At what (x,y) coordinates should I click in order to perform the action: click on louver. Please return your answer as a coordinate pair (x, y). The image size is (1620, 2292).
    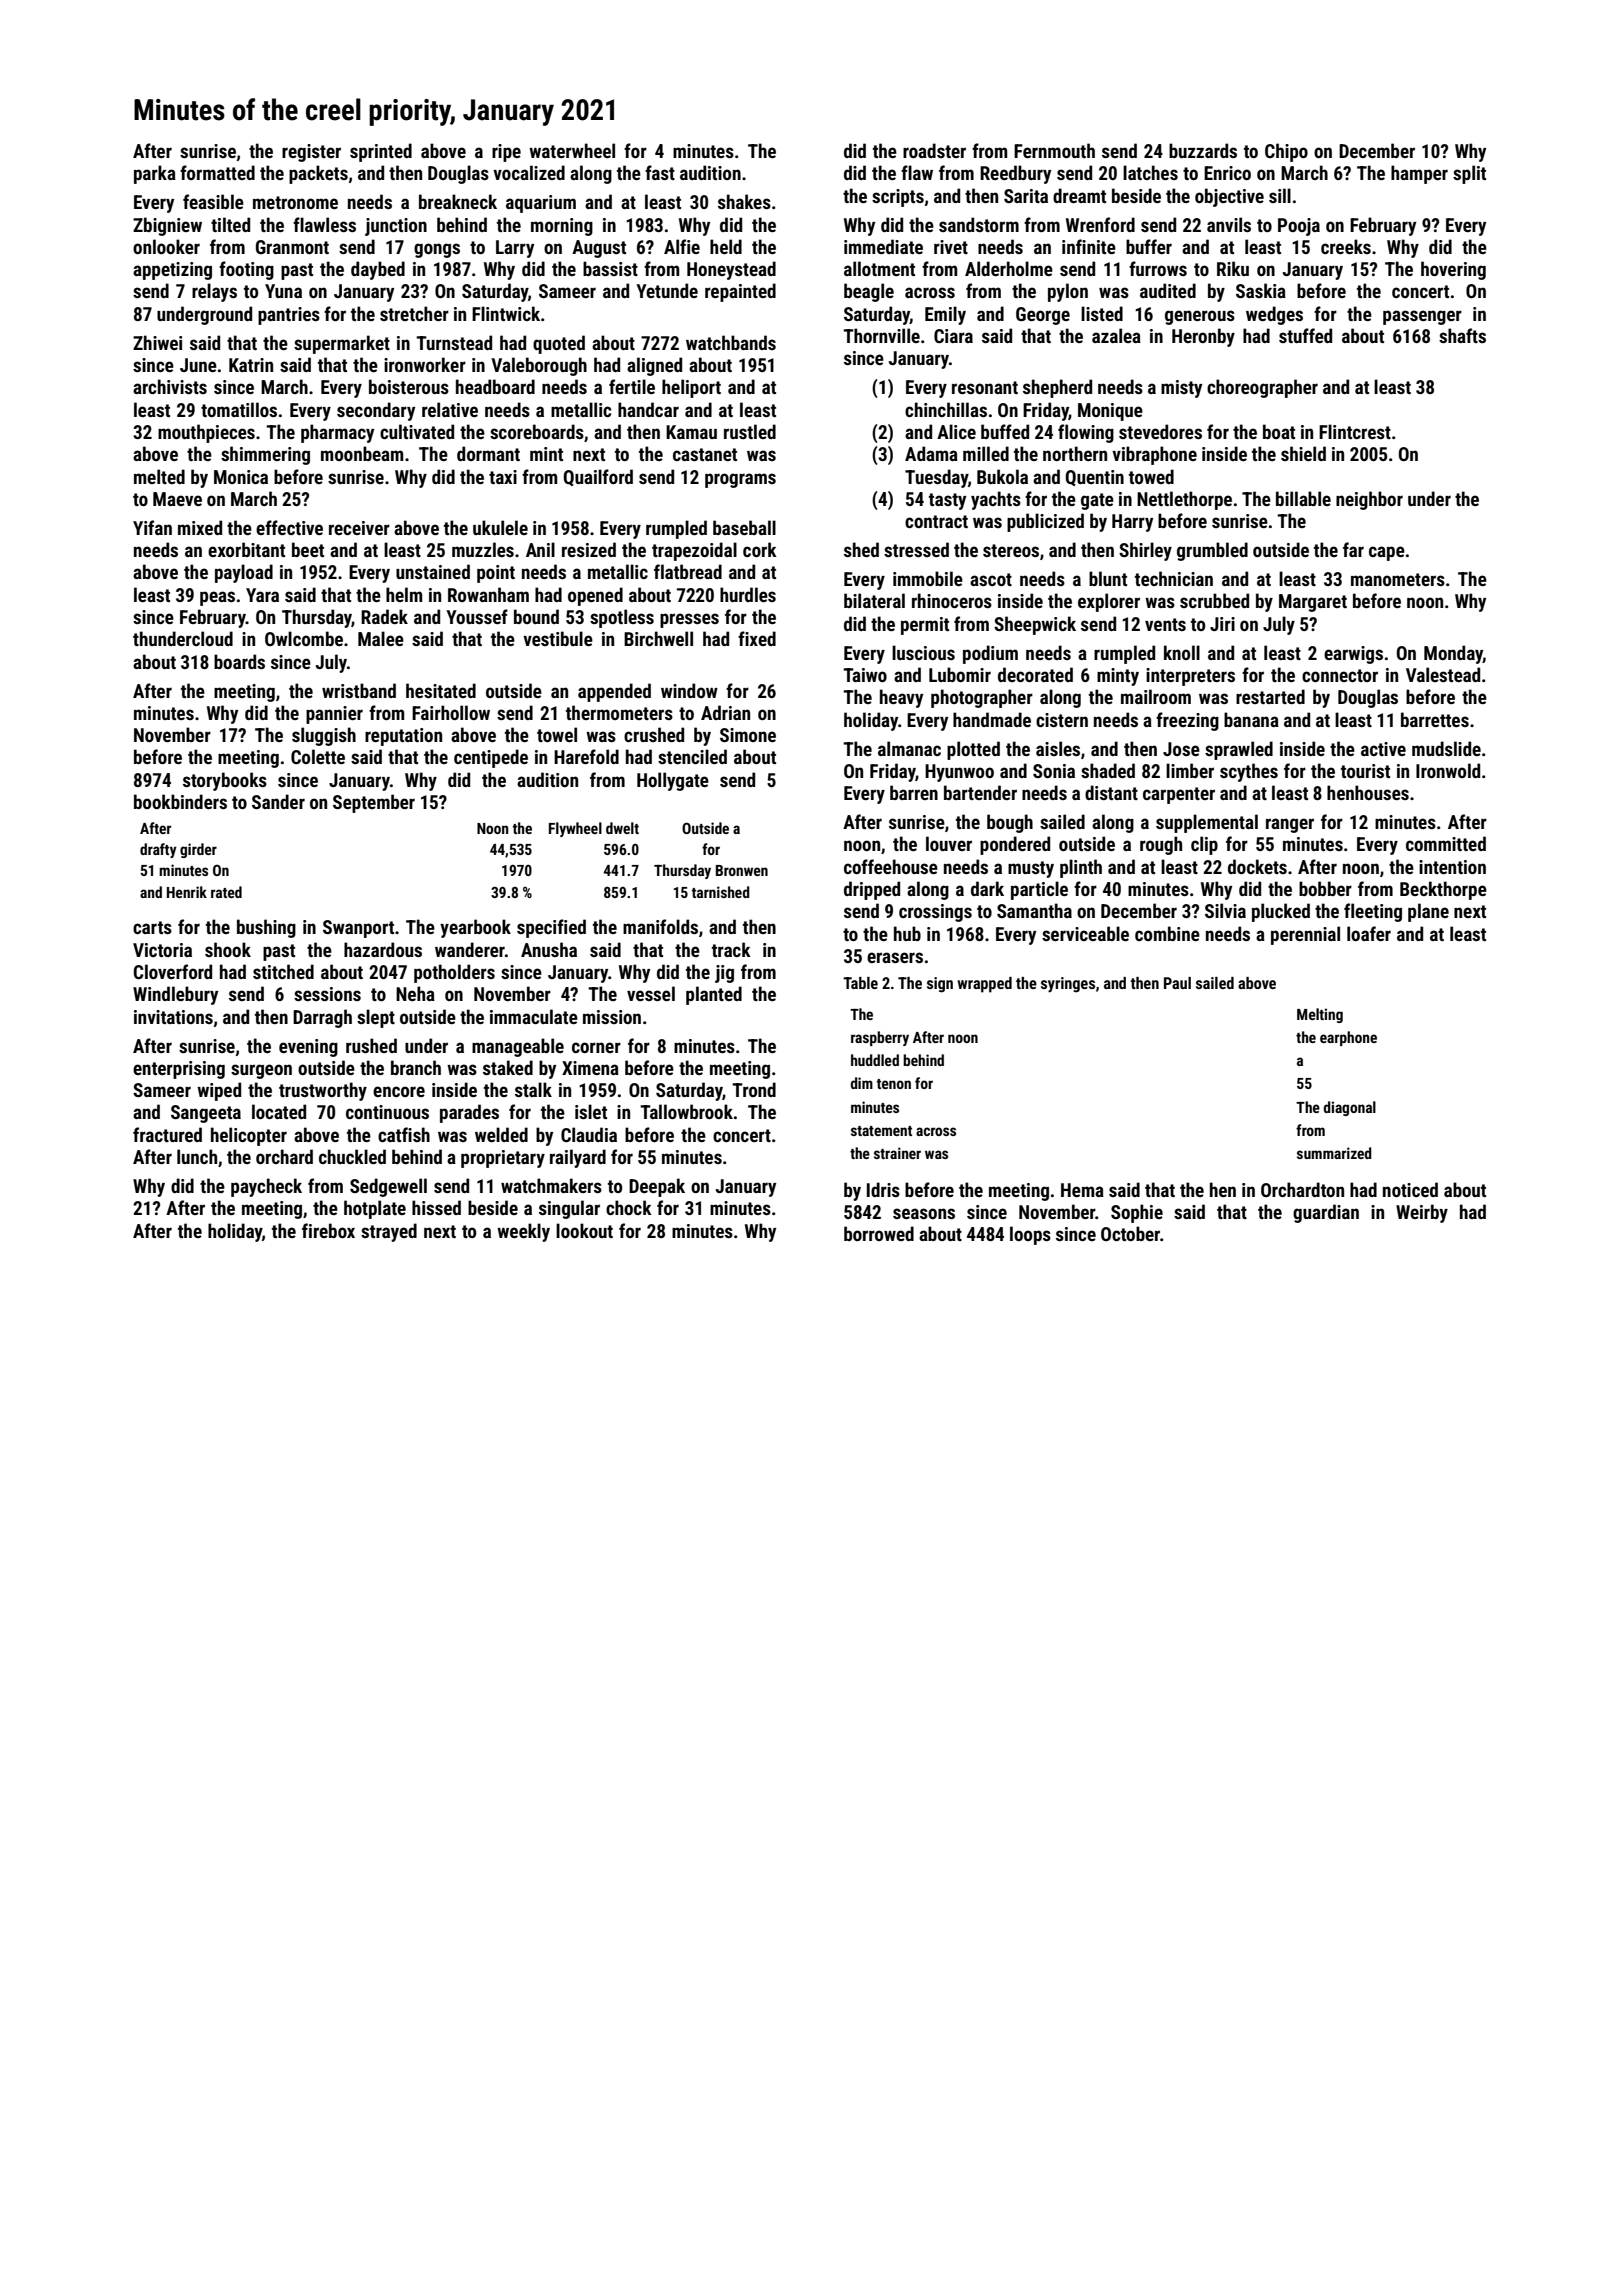
    Looking at the image, I should click on (949, 843).
